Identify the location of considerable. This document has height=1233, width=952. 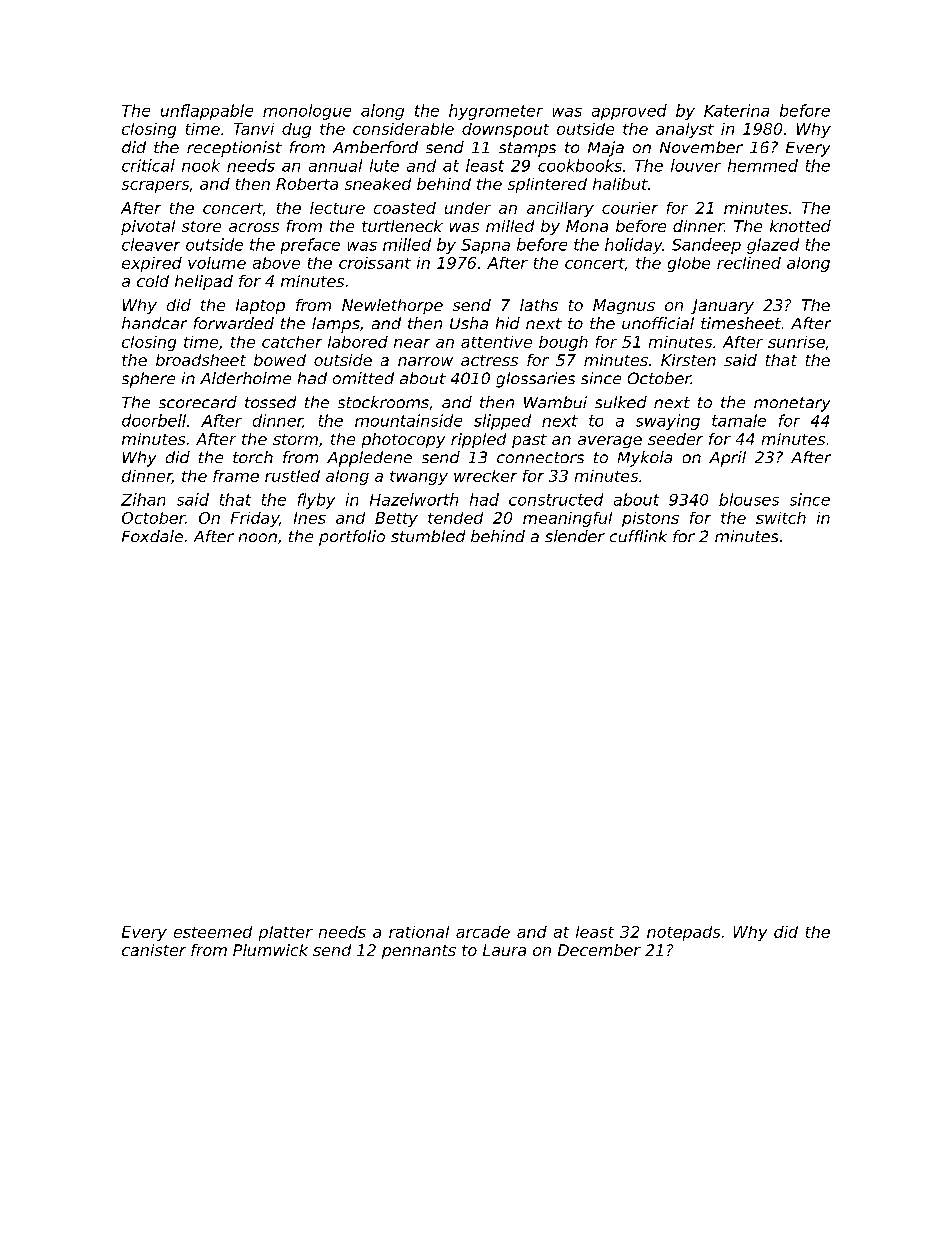
(403, 129).
